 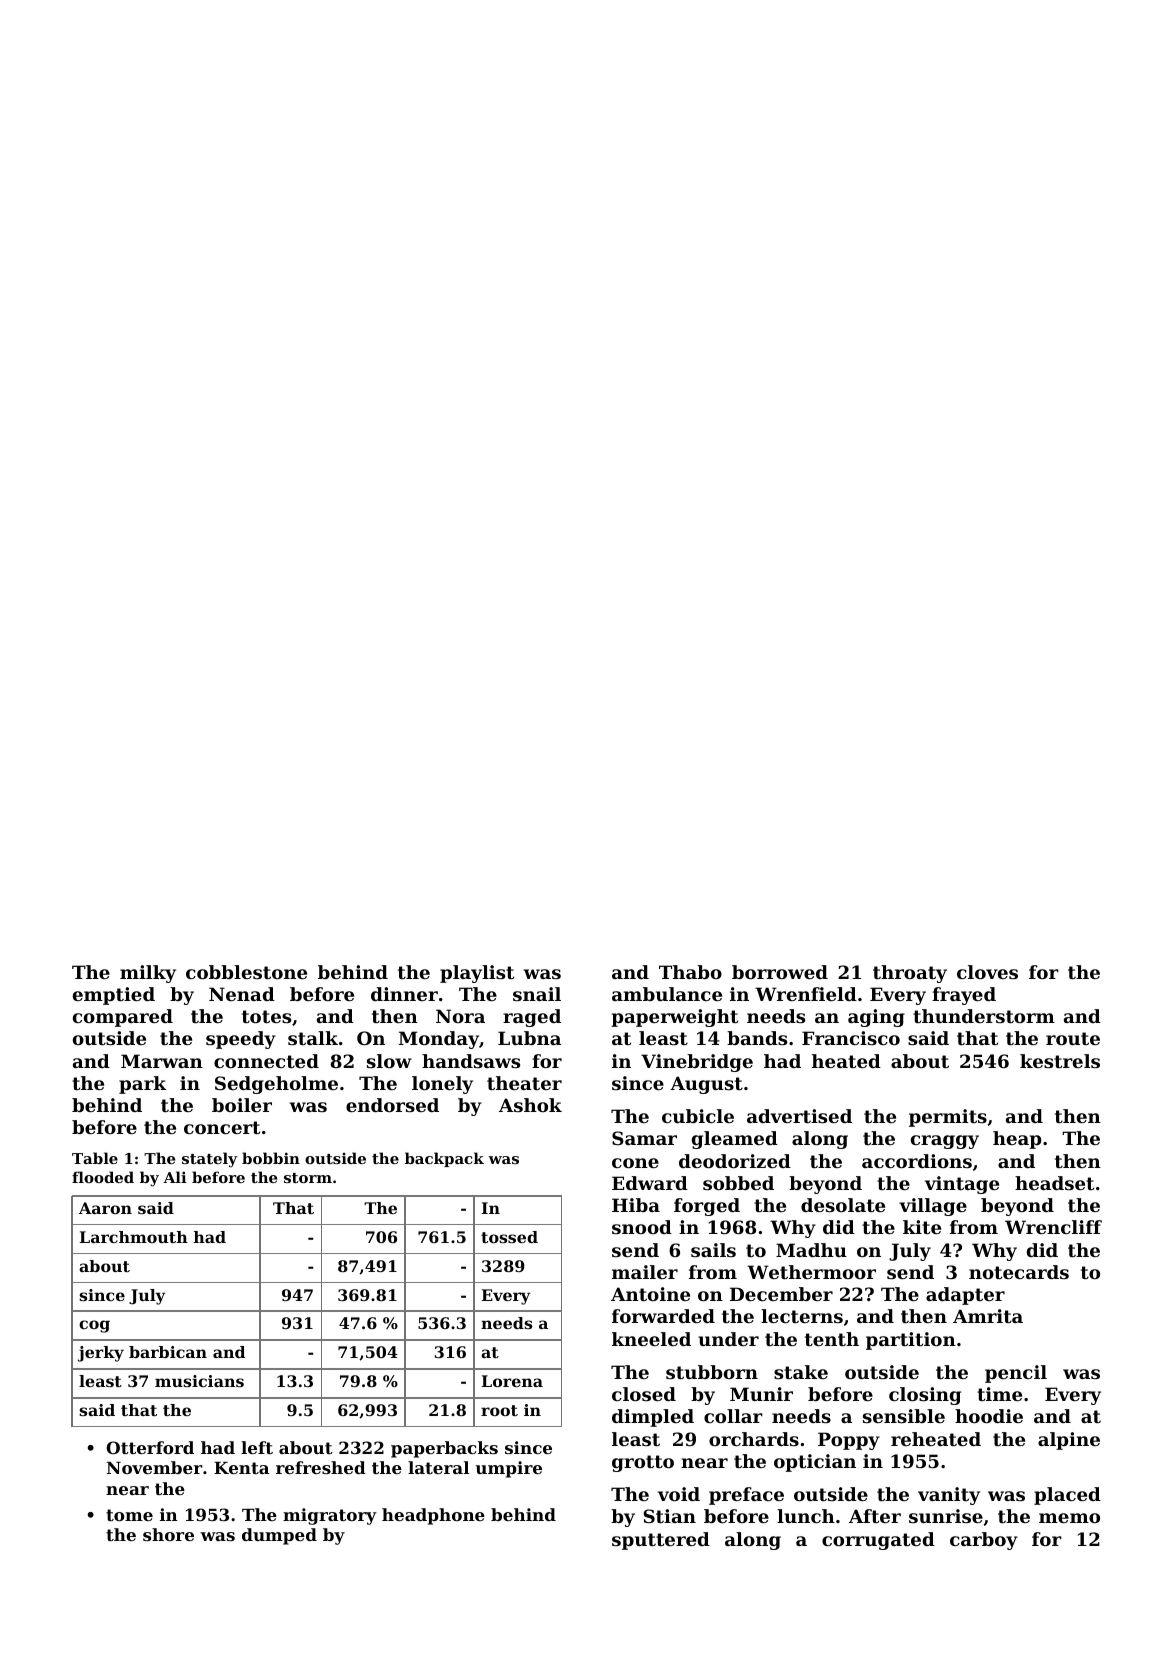 What do you see at coordinates (690, 972) in the image?
I see `Thabo` at bounding box center [690, 972].
